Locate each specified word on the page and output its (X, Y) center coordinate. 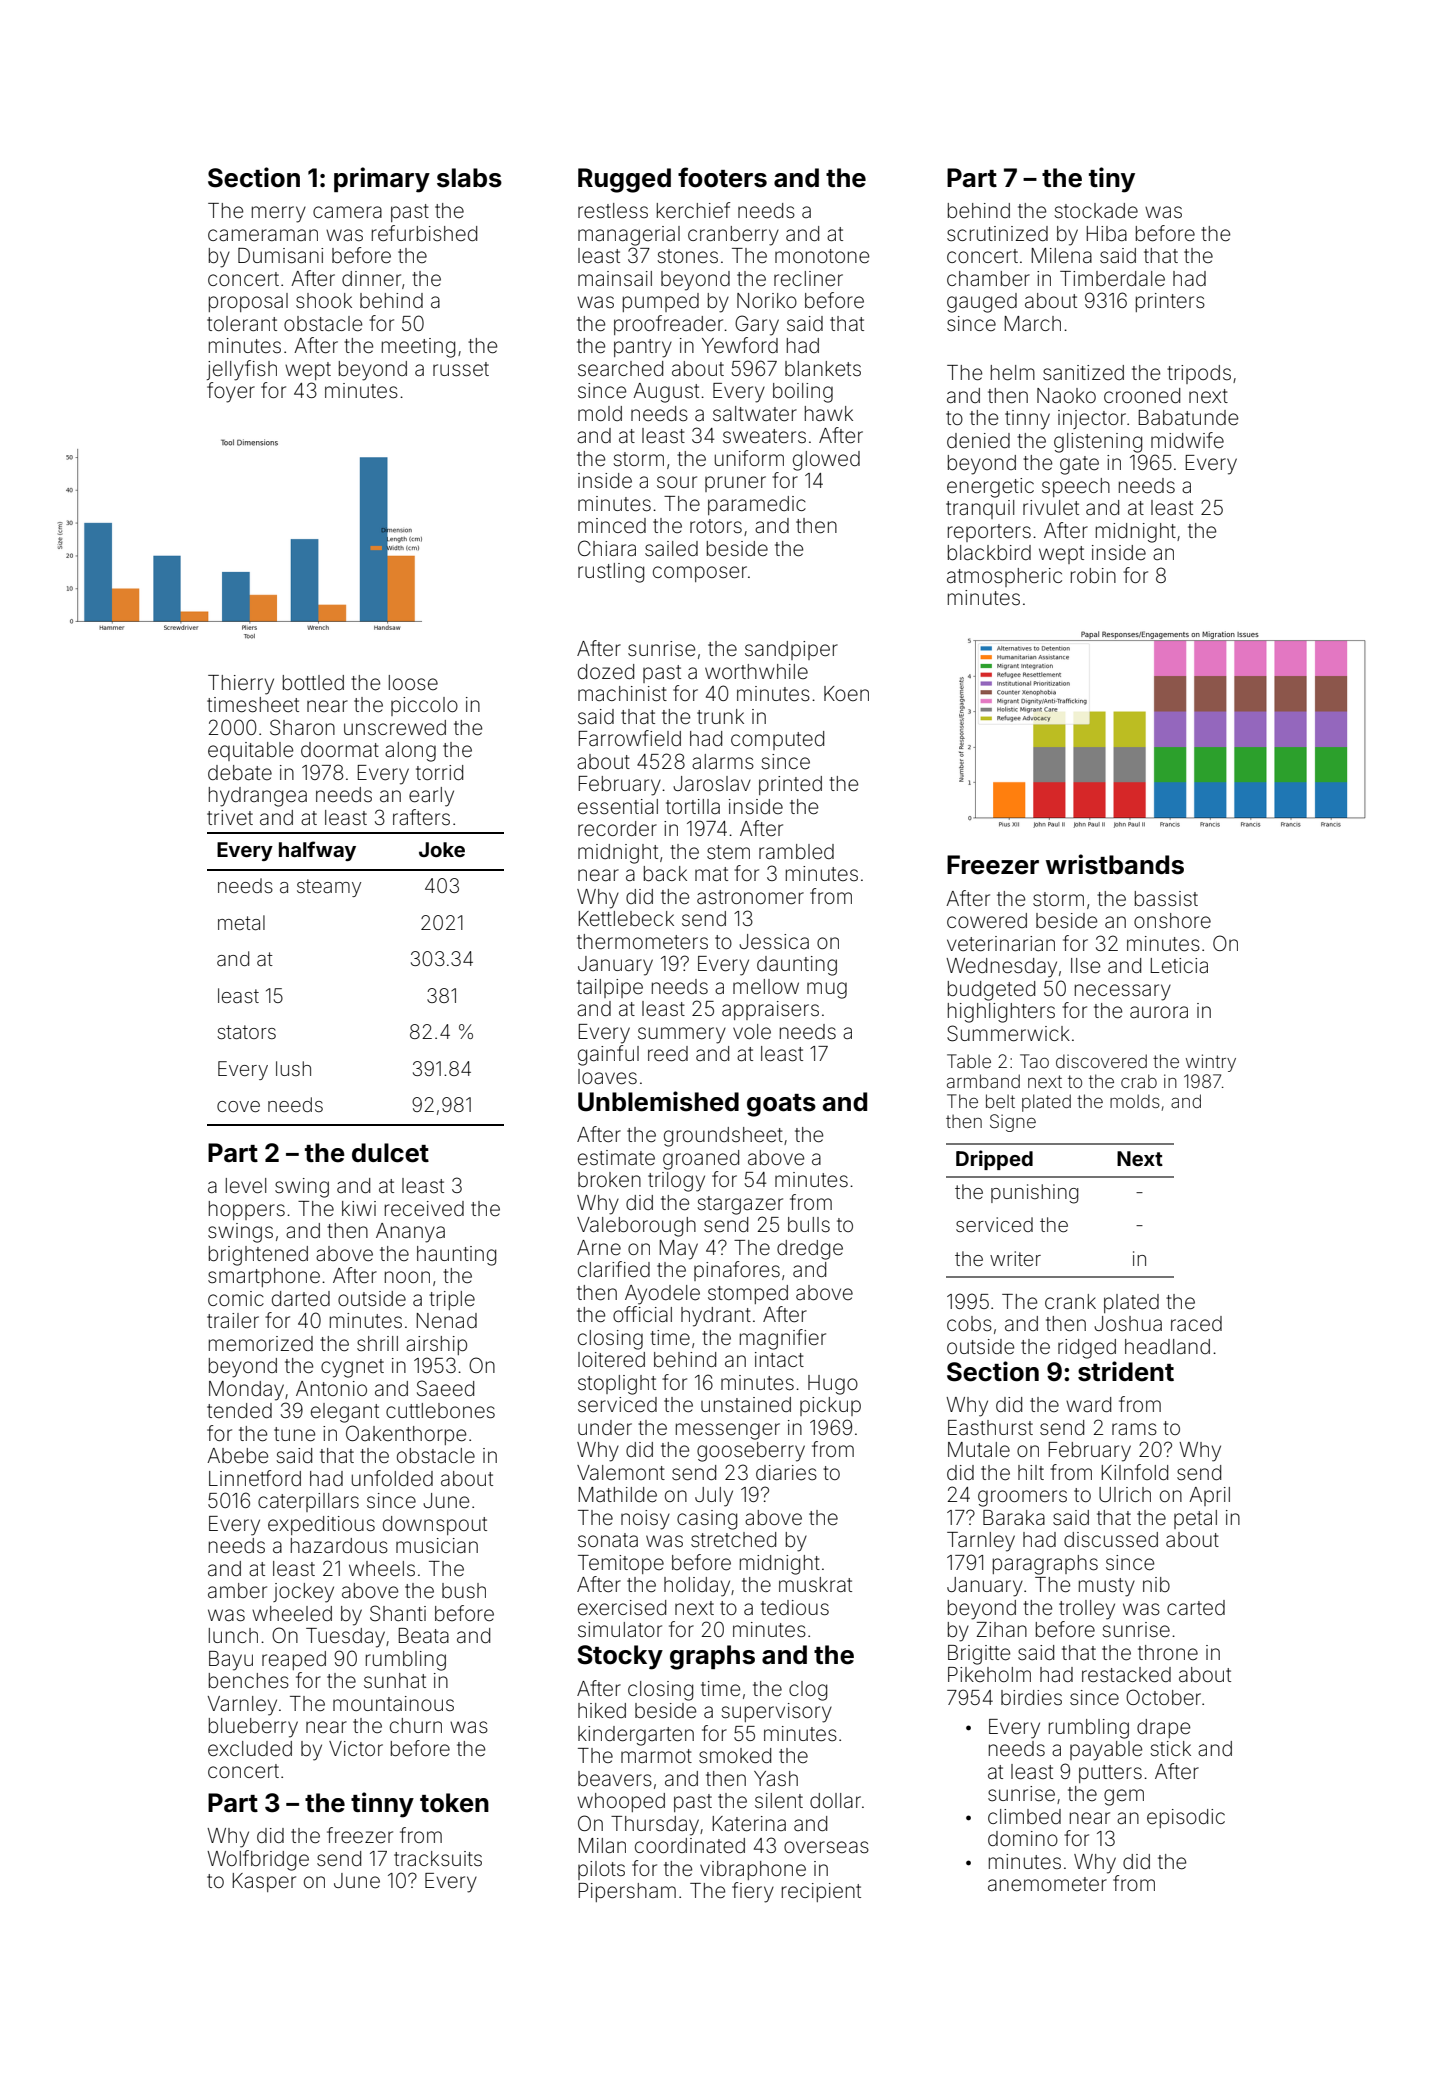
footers (722, 177)
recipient (821, 1892)
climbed (1024, 1816)
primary (382, 180)
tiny (1112, 180)
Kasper (264, 1882)
